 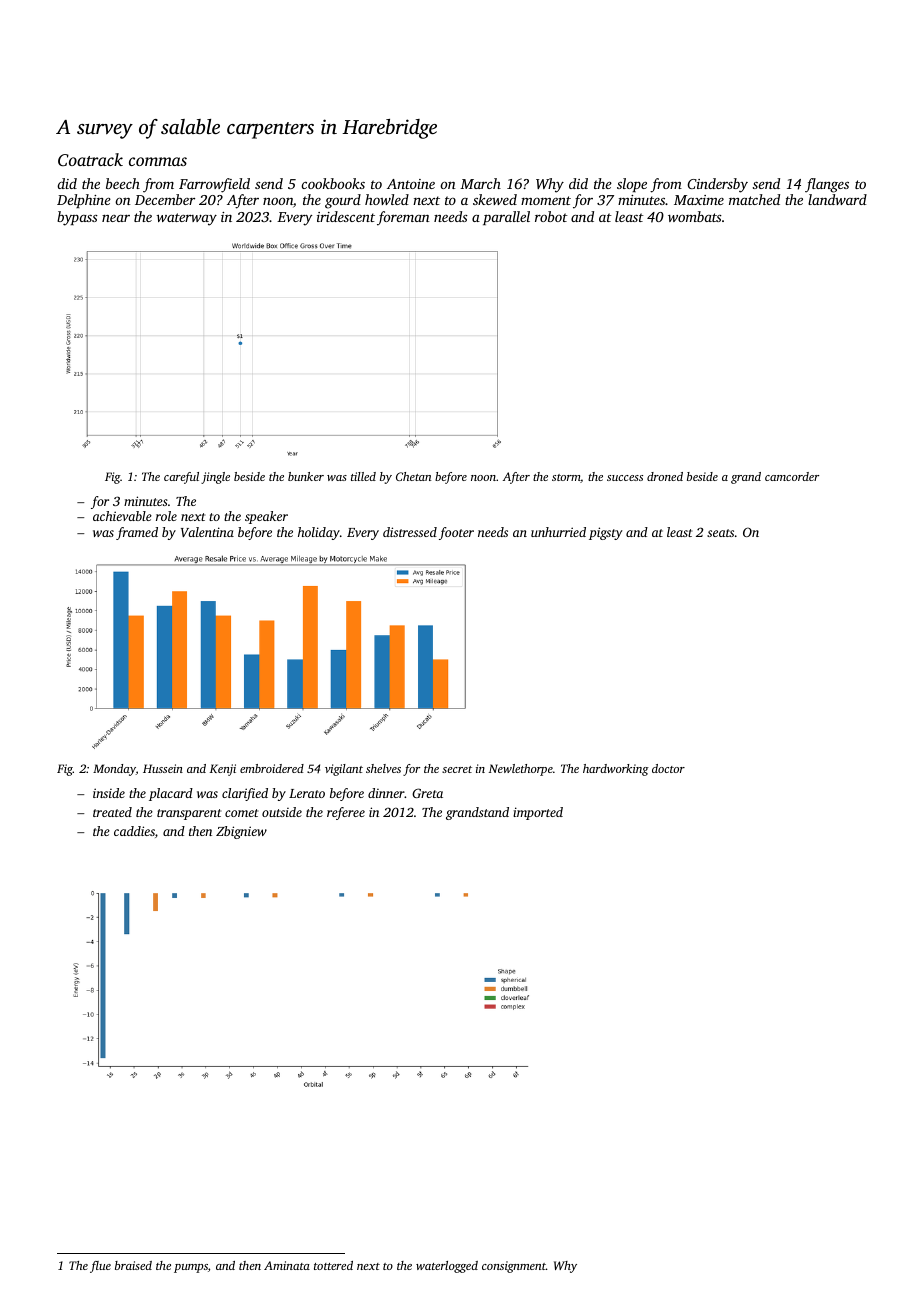 I want to click on Newlethorpe, so click(x=521, y=770).
